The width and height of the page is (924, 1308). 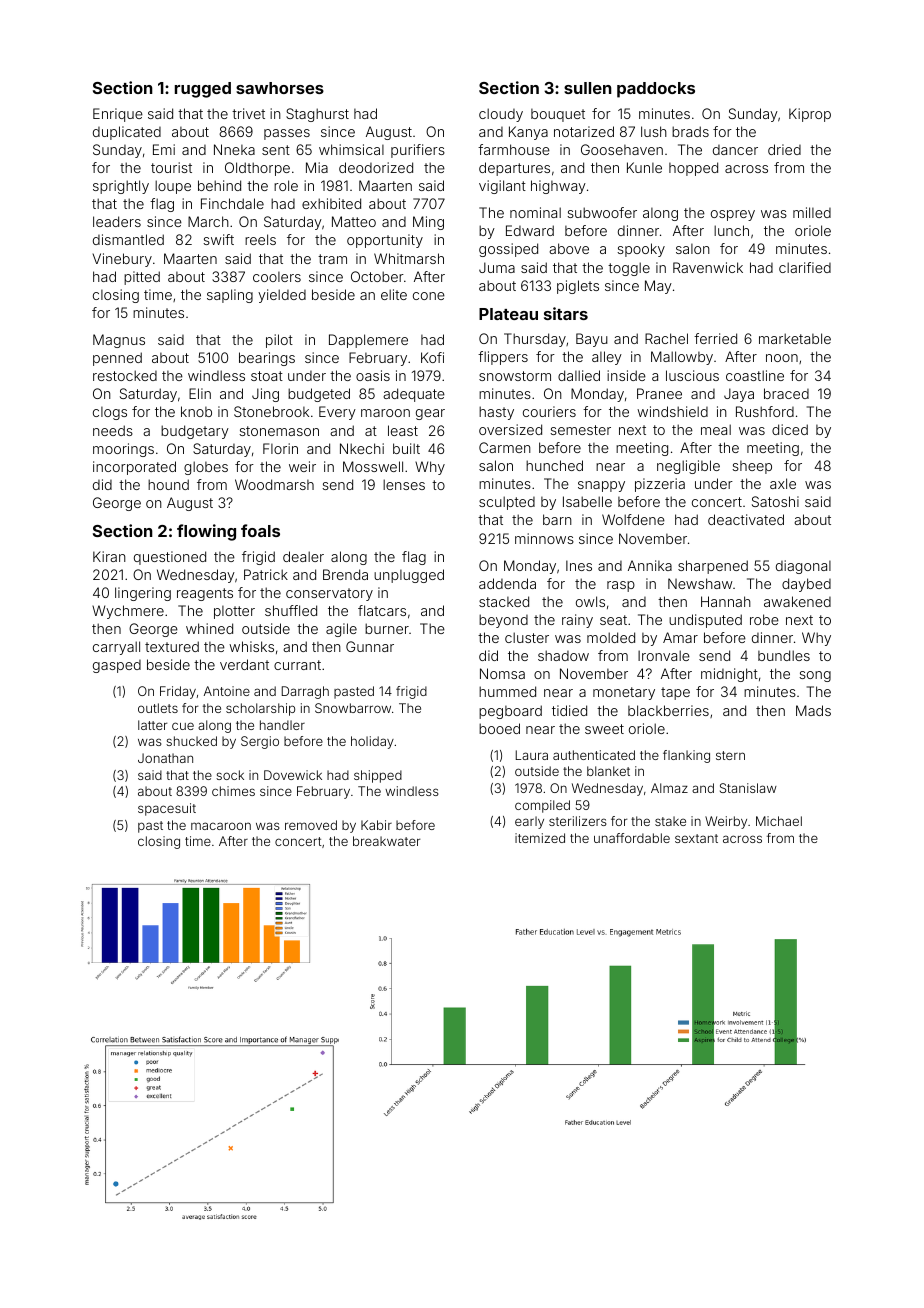 What do you see at coordinates (191, 741) in the page?
I see `shucked` at bounding box center [191, 741].
